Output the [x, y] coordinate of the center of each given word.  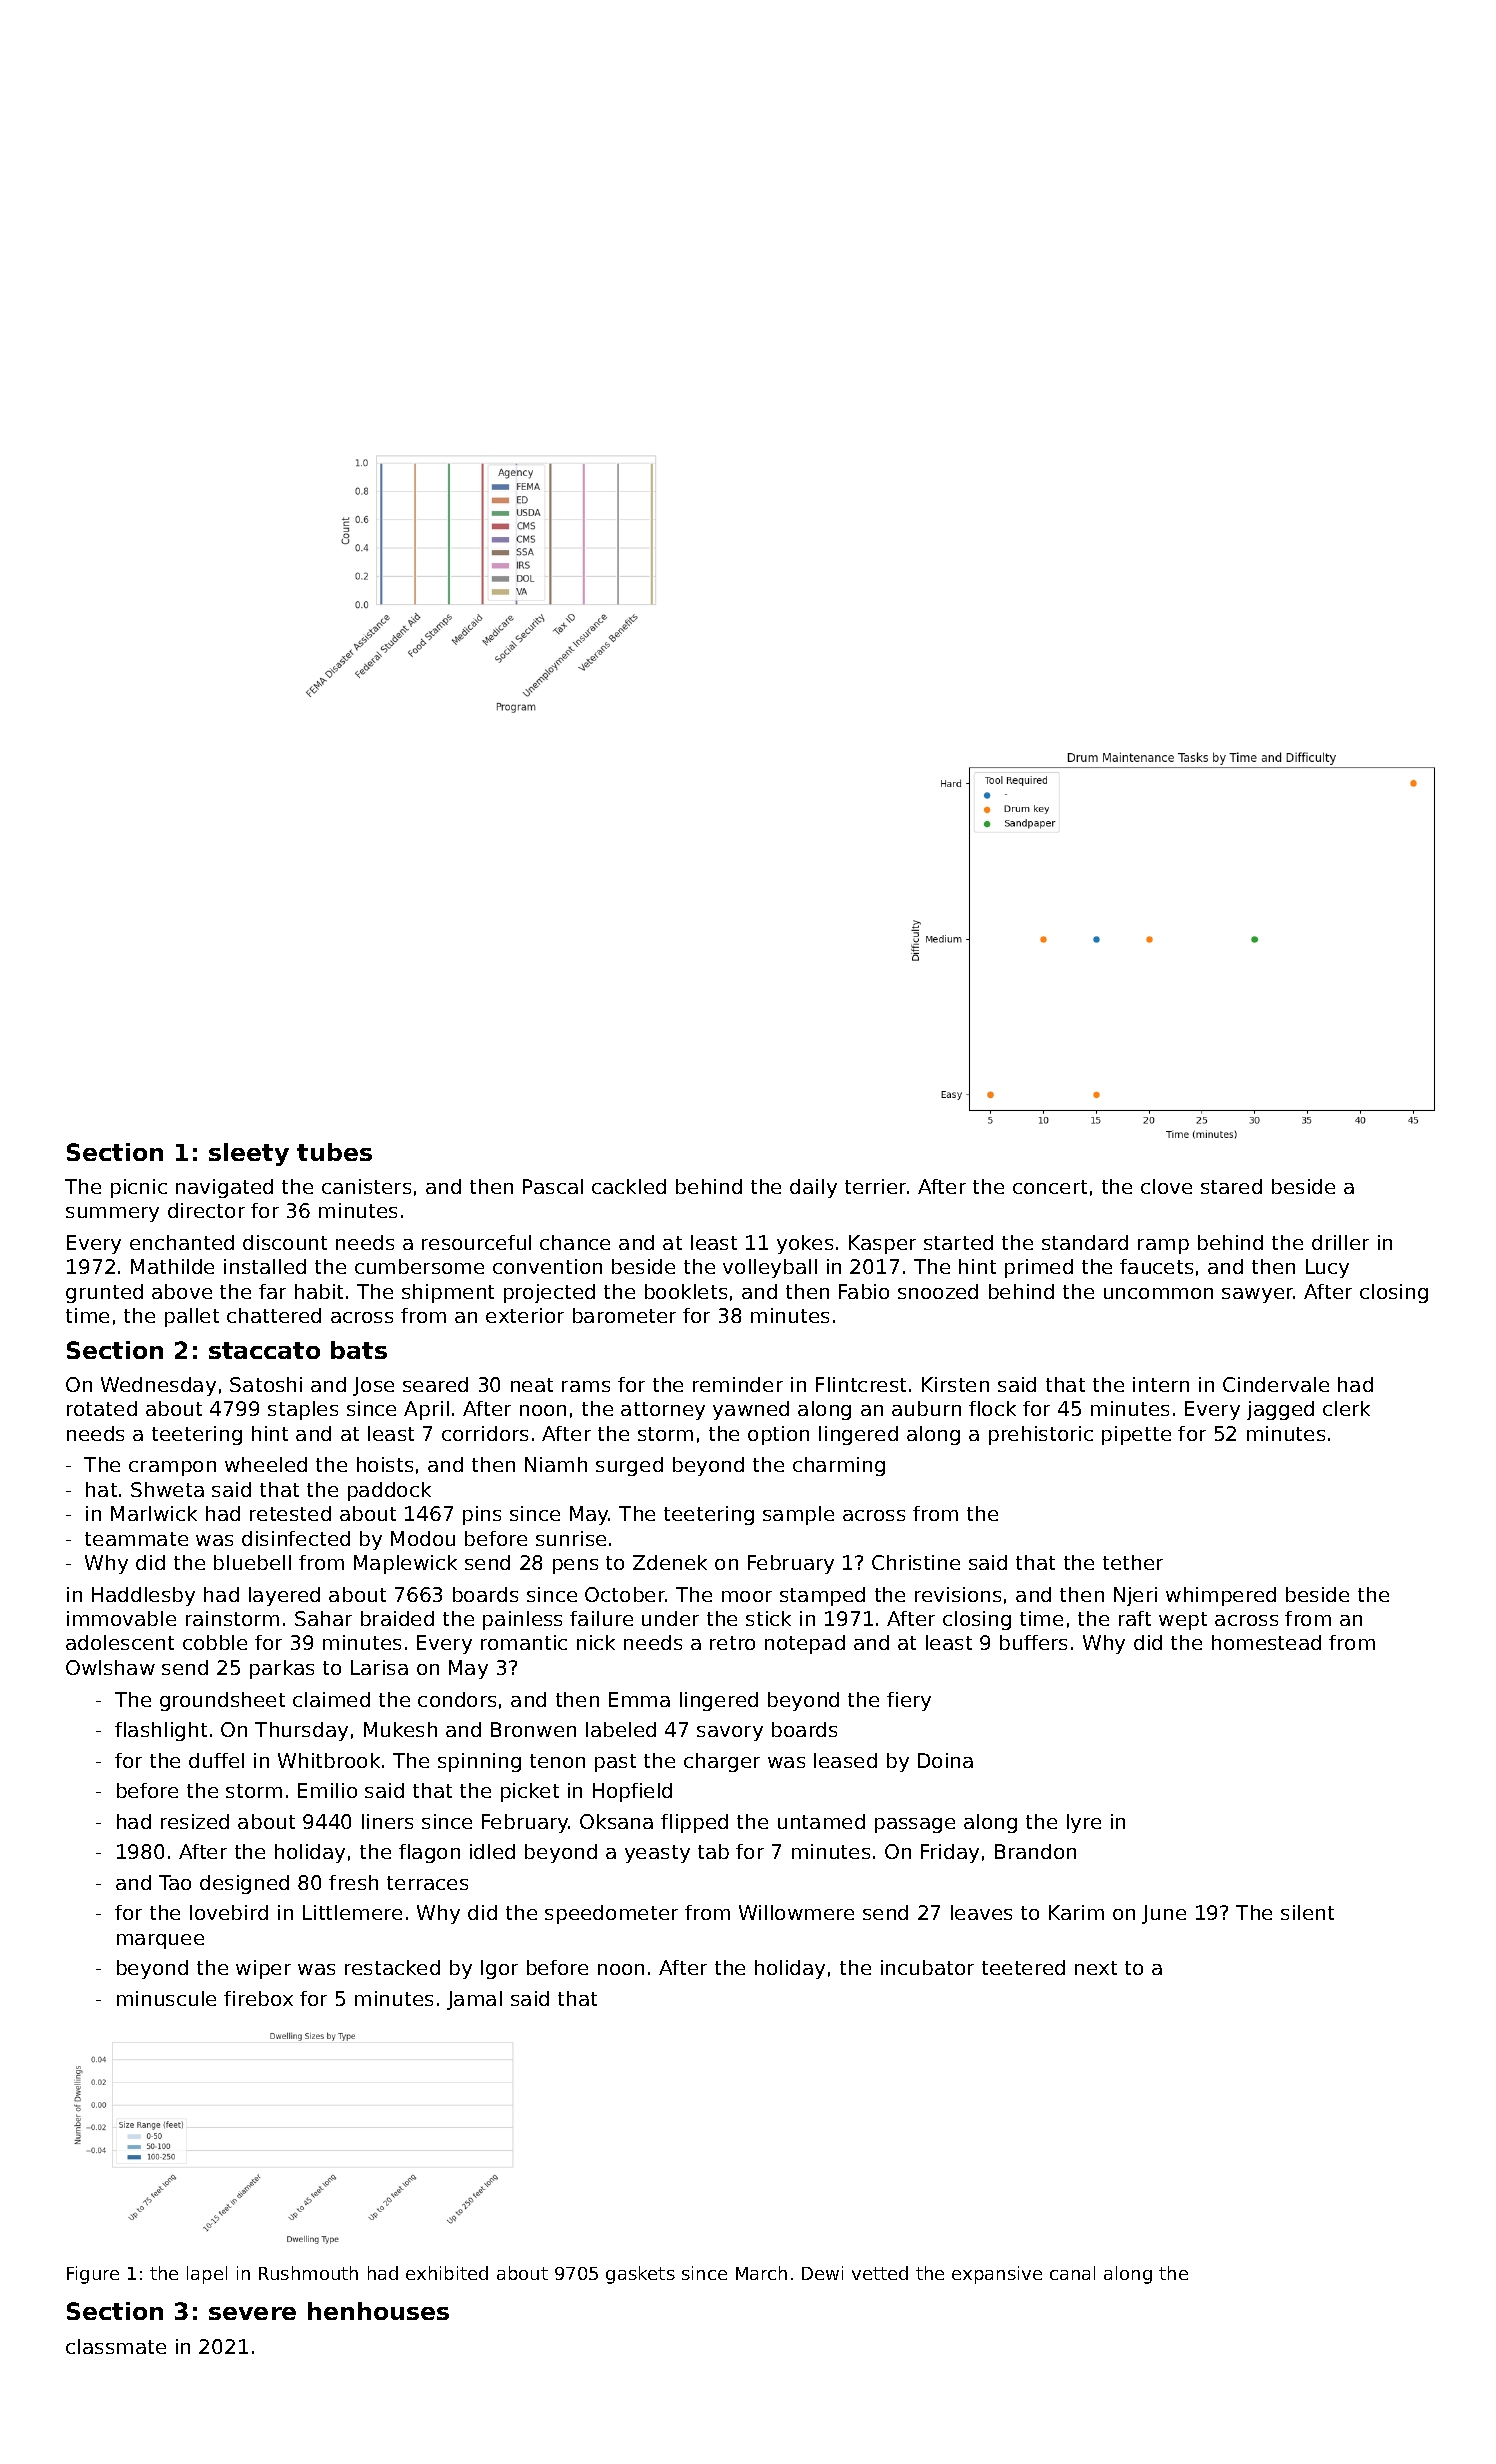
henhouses [378, 2311]
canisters [366, 1186]
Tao [175, 1882]
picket [530, 1792]
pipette [1136, 1435]
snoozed [938, 1291]
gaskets [640, 2275]
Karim [1076, 1912]
